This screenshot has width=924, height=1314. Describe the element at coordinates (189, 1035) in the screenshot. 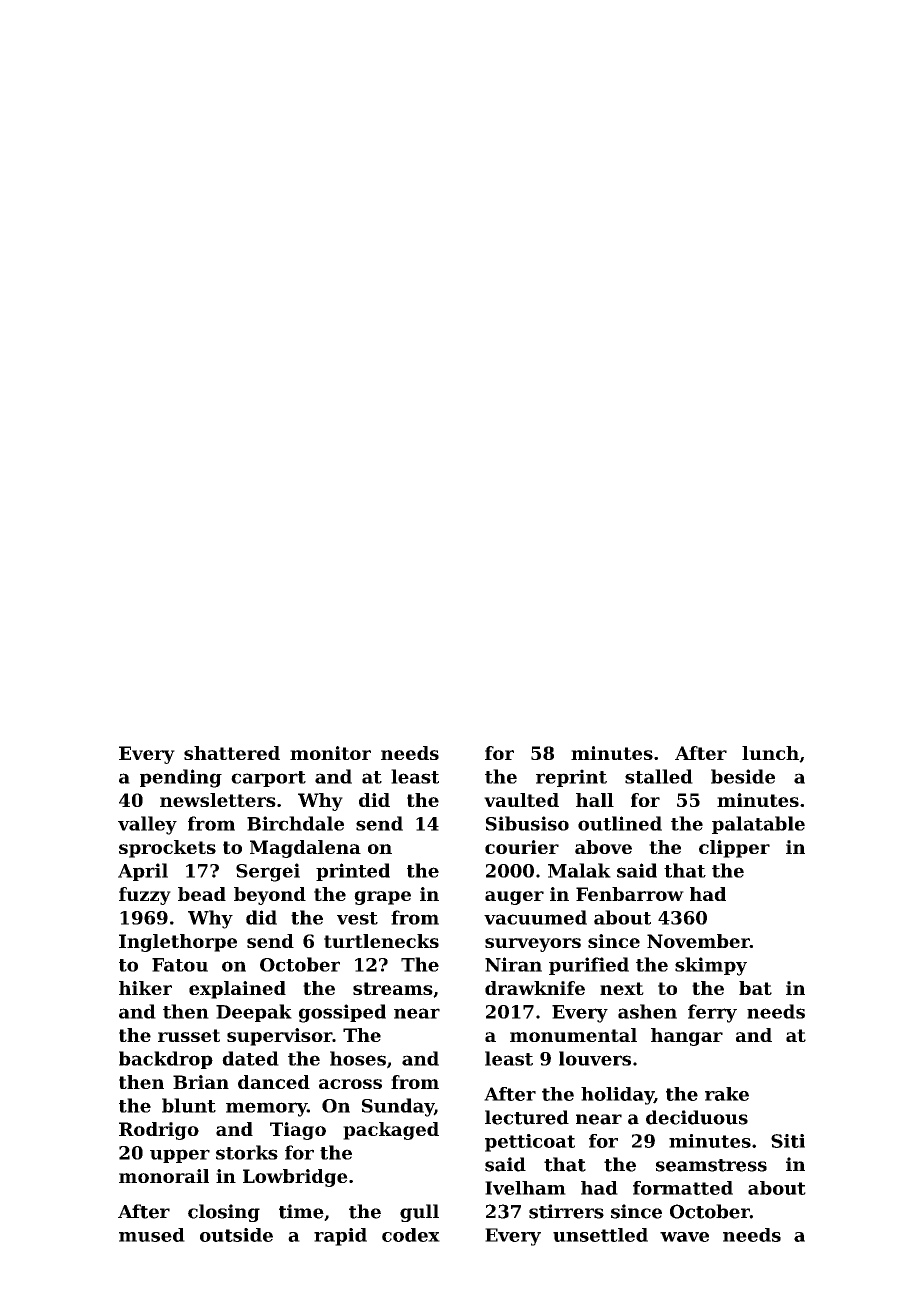

I see `russet` at that location.
